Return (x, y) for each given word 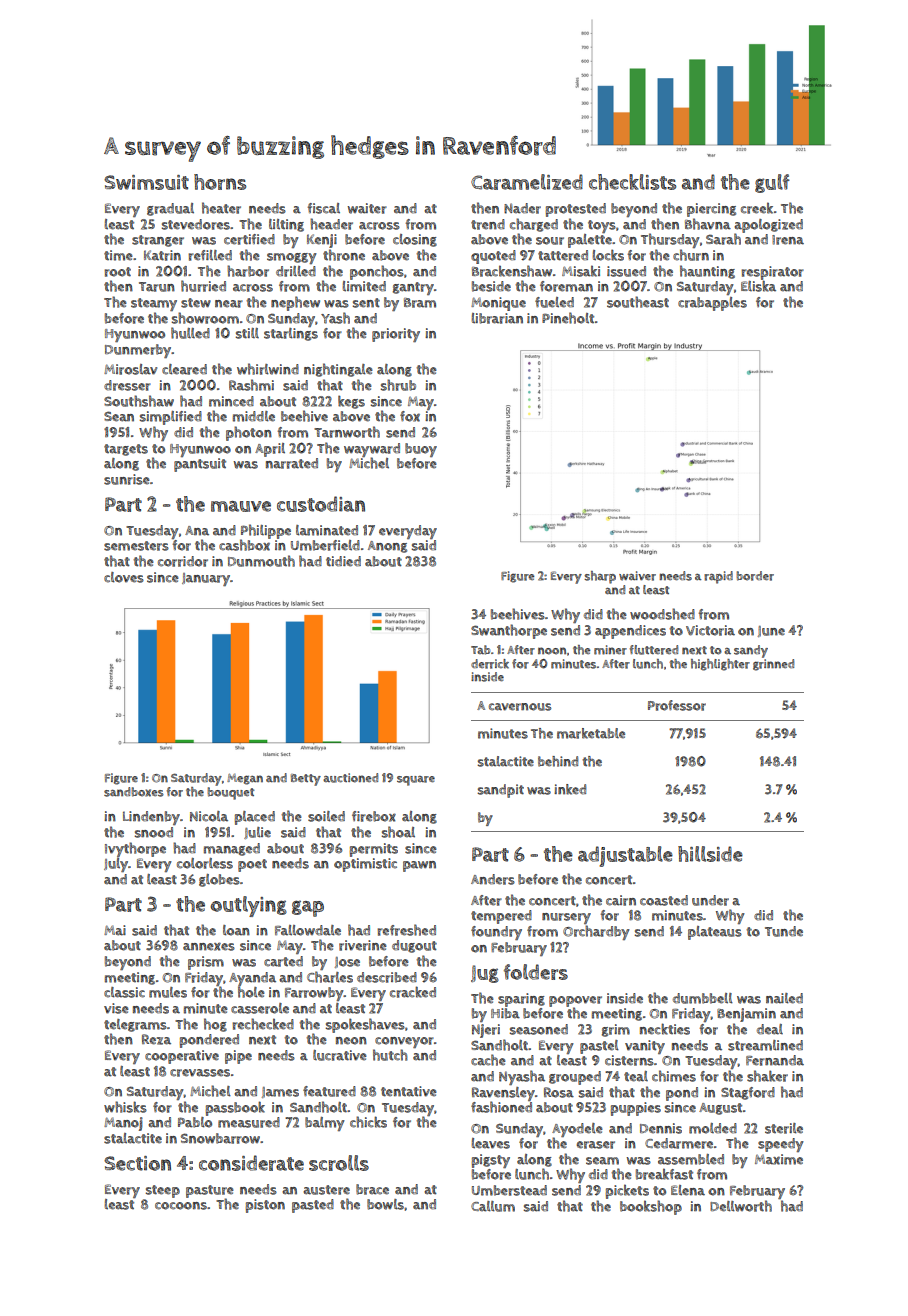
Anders (493, 879)
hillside (710, 854)
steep (163, 1191)
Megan (245, 779)
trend (488, 224)
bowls (385, 1204)
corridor (183, 561)
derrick (490, 664)
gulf (772, 183)
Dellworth (741, 1206)
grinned (773, 665)
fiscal (324, 208)
